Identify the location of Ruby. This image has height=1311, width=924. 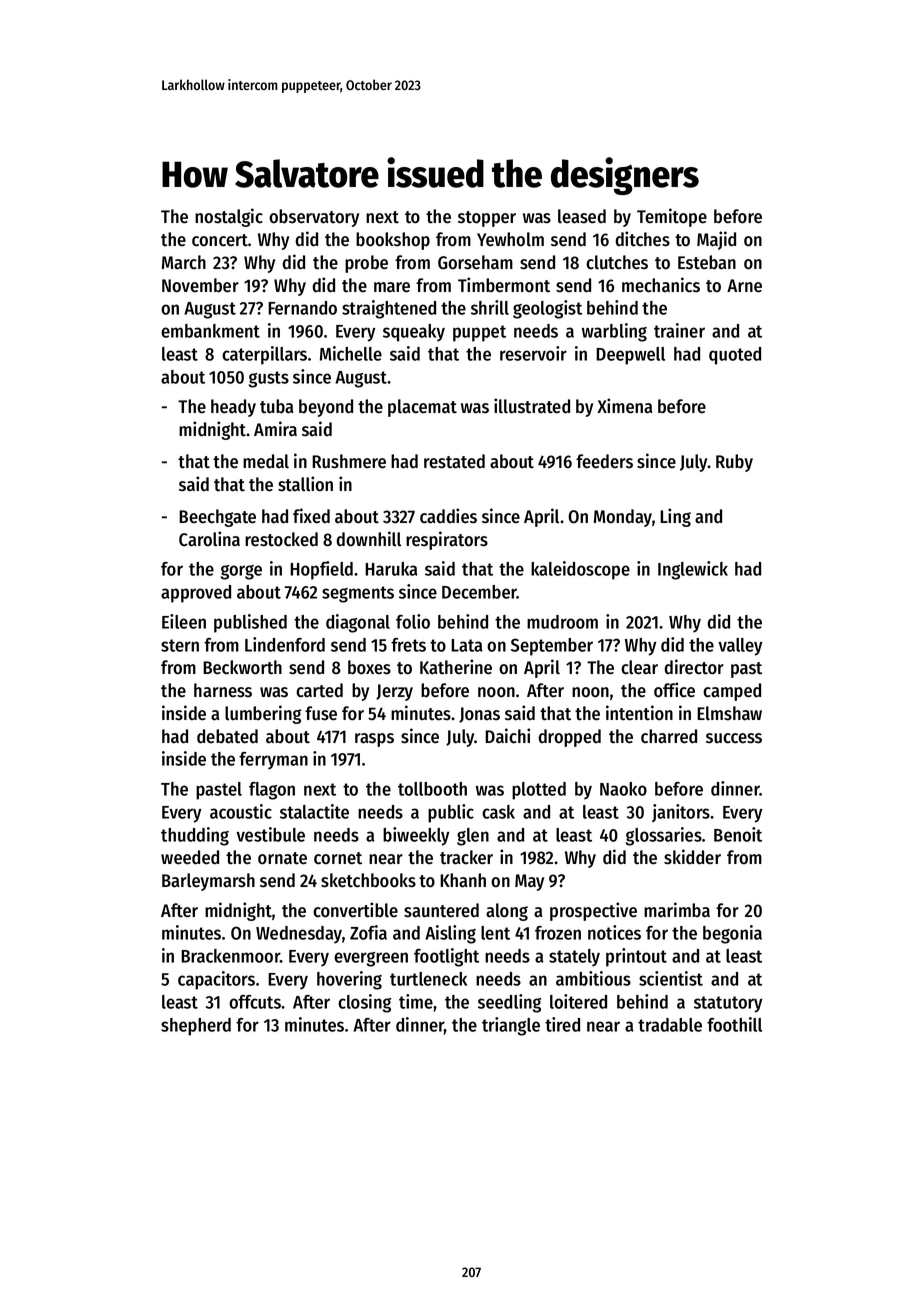
(734, 463).
